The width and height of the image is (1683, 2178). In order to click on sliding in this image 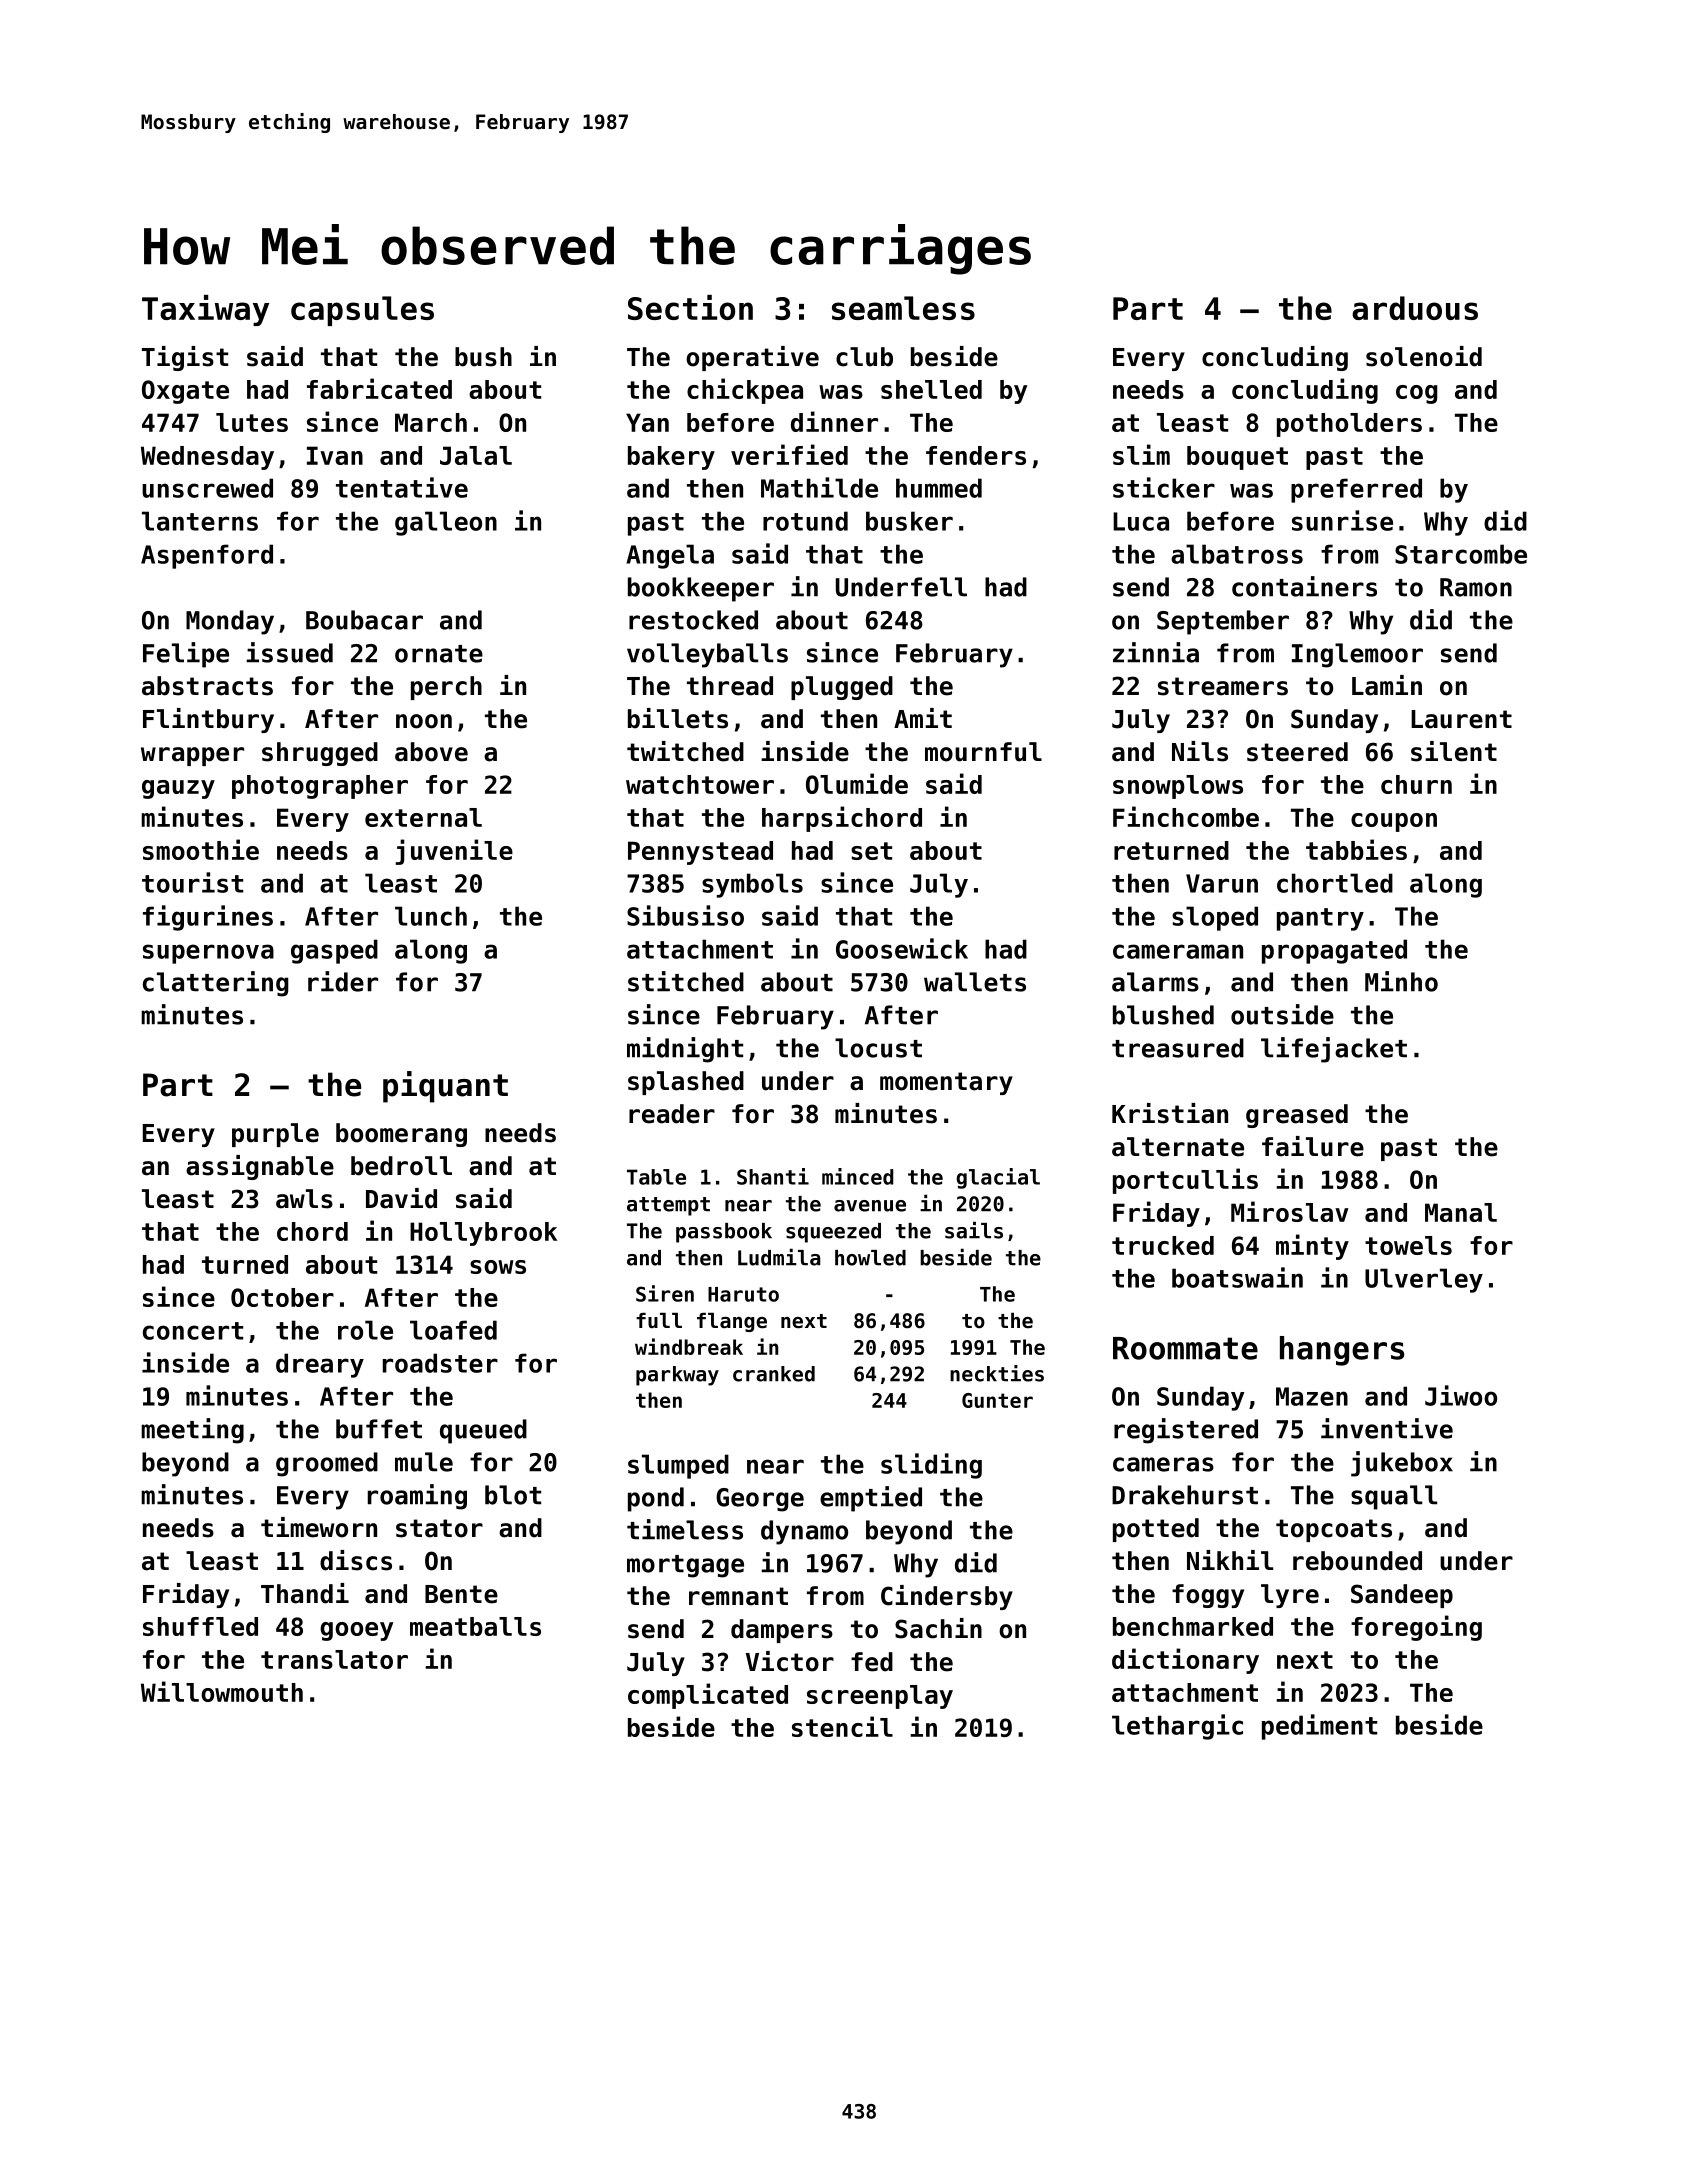, I will do `click(931, 1466)`.
